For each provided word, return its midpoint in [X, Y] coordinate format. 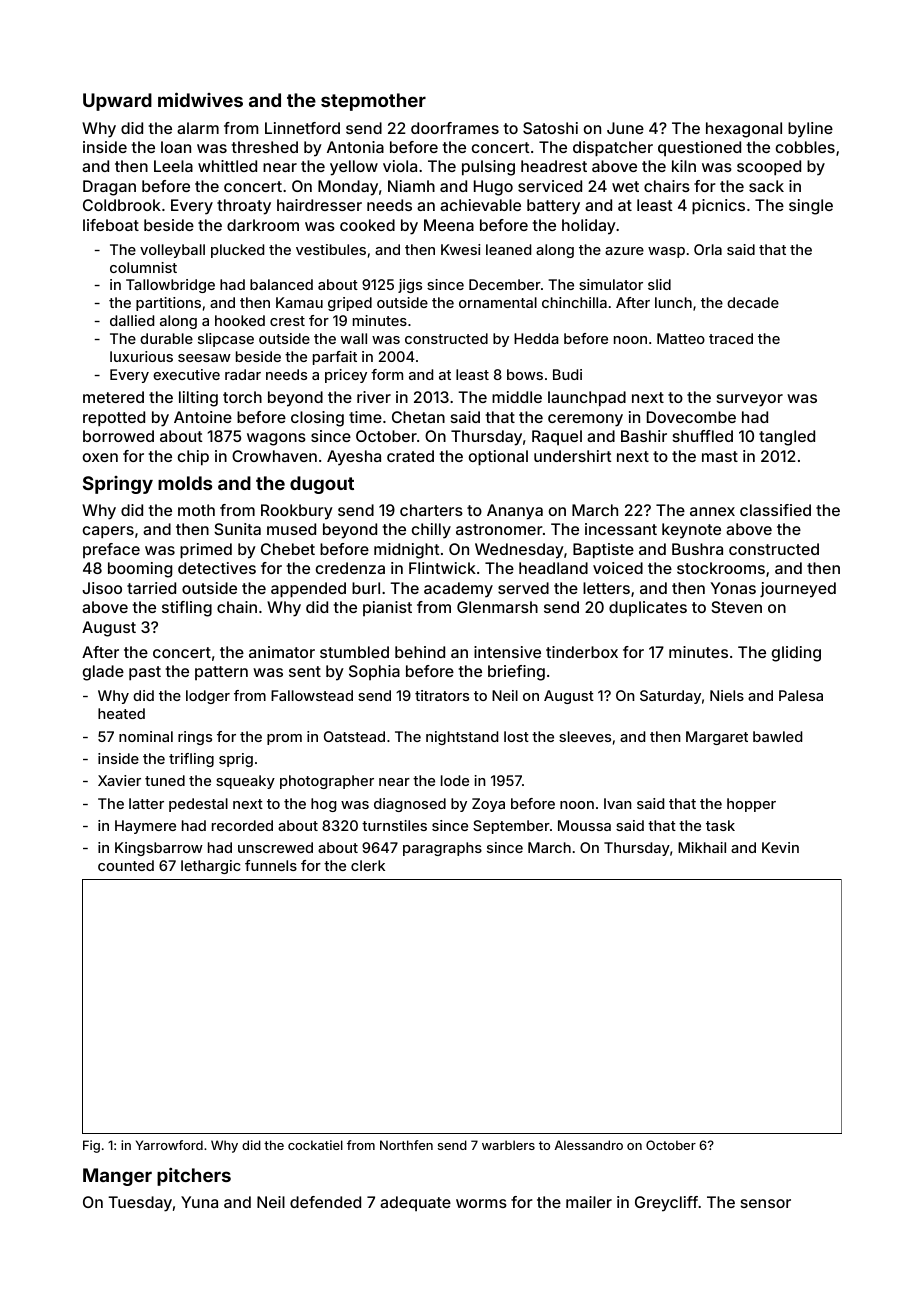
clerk [368, 865]
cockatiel [315, 1145]
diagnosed [410, 805]
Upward [117, 102]
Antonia [355, 147]
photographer [327, 782]
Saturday [670, 697]
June [625, 128]
